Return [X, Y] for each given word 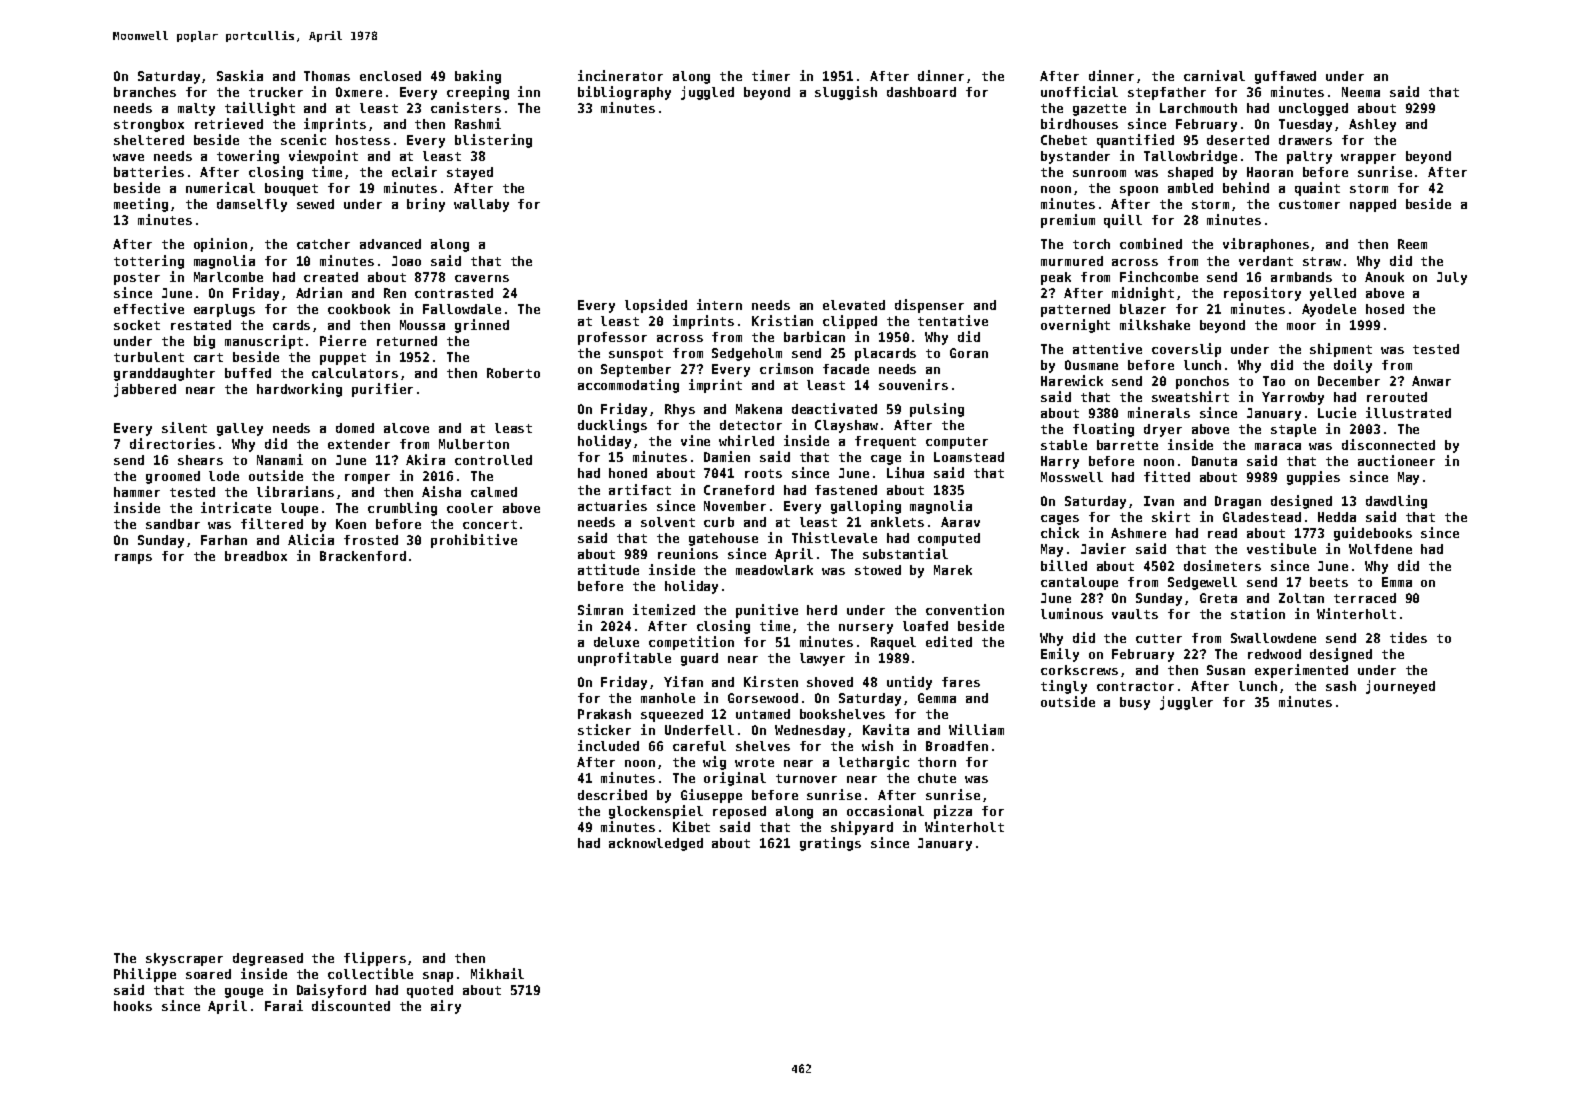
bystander [1075, 157]
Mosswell [1072, 477]
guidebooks [1373, 534]
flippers [375, 959]
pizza [953, 812]
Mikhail [497, 973]
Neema [1361, 92]
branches [145, 92]
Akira [425, 459]
